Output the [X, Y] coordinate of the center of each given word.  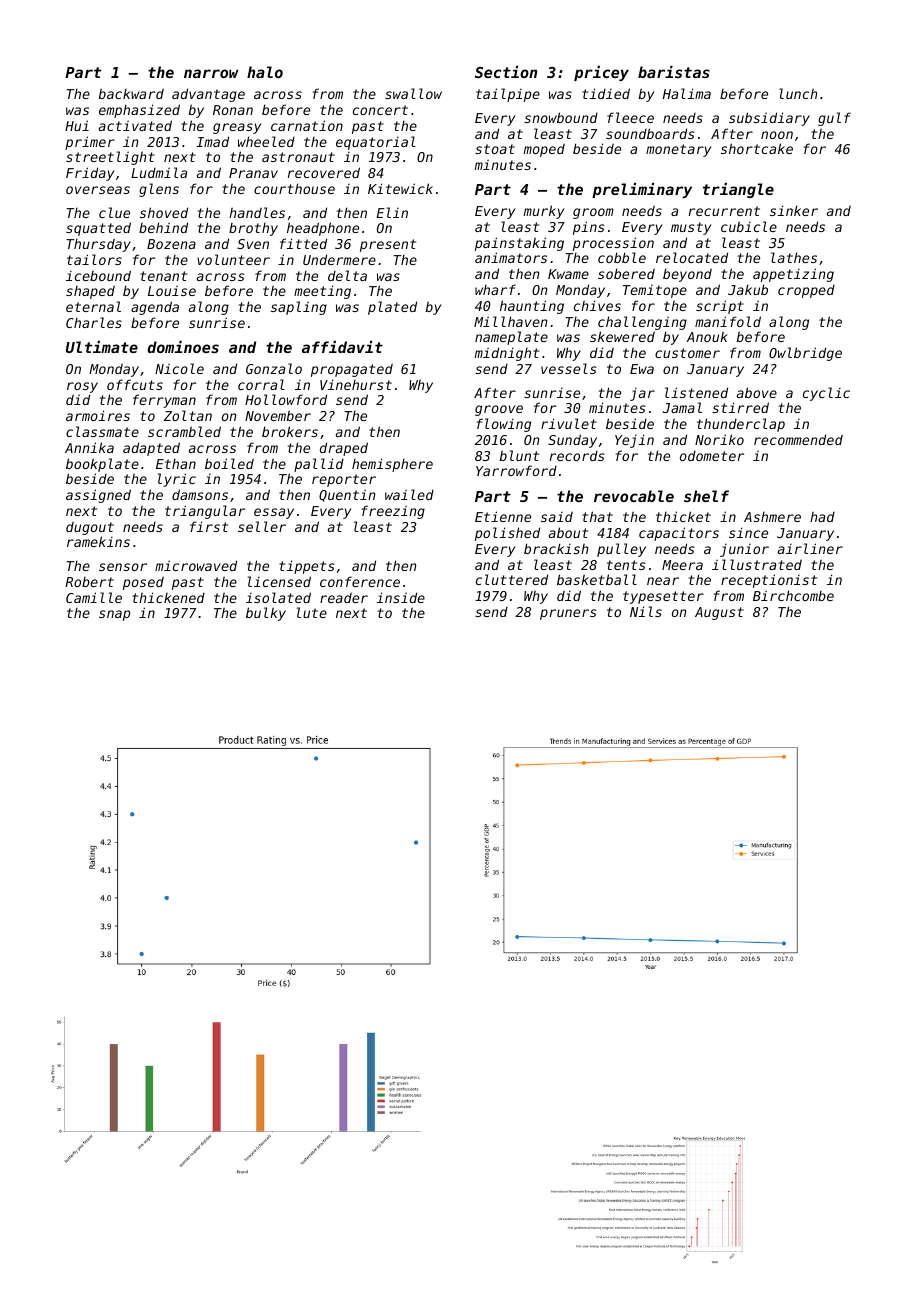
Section [506, 71]
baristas [674, 71]
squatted [98, 229]
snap [114, 615]
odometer [712, 456]
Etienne [503, 516]
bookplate [102, 465]
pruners [568, 614]
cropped [806, 291]
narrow [211, 73]
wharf [495, 289]
